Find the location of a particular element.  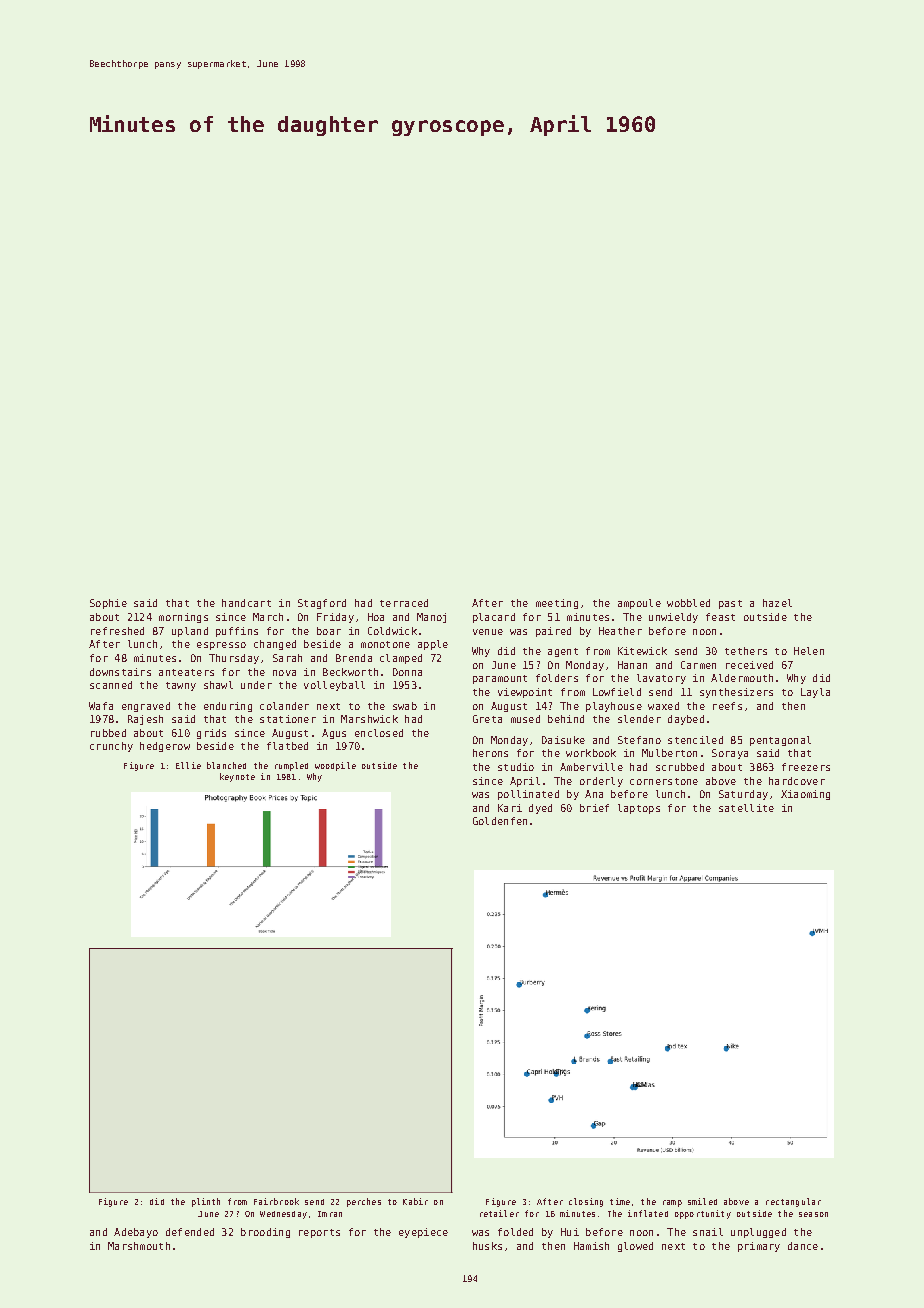

freezers is located at coordinates (806, 767).
